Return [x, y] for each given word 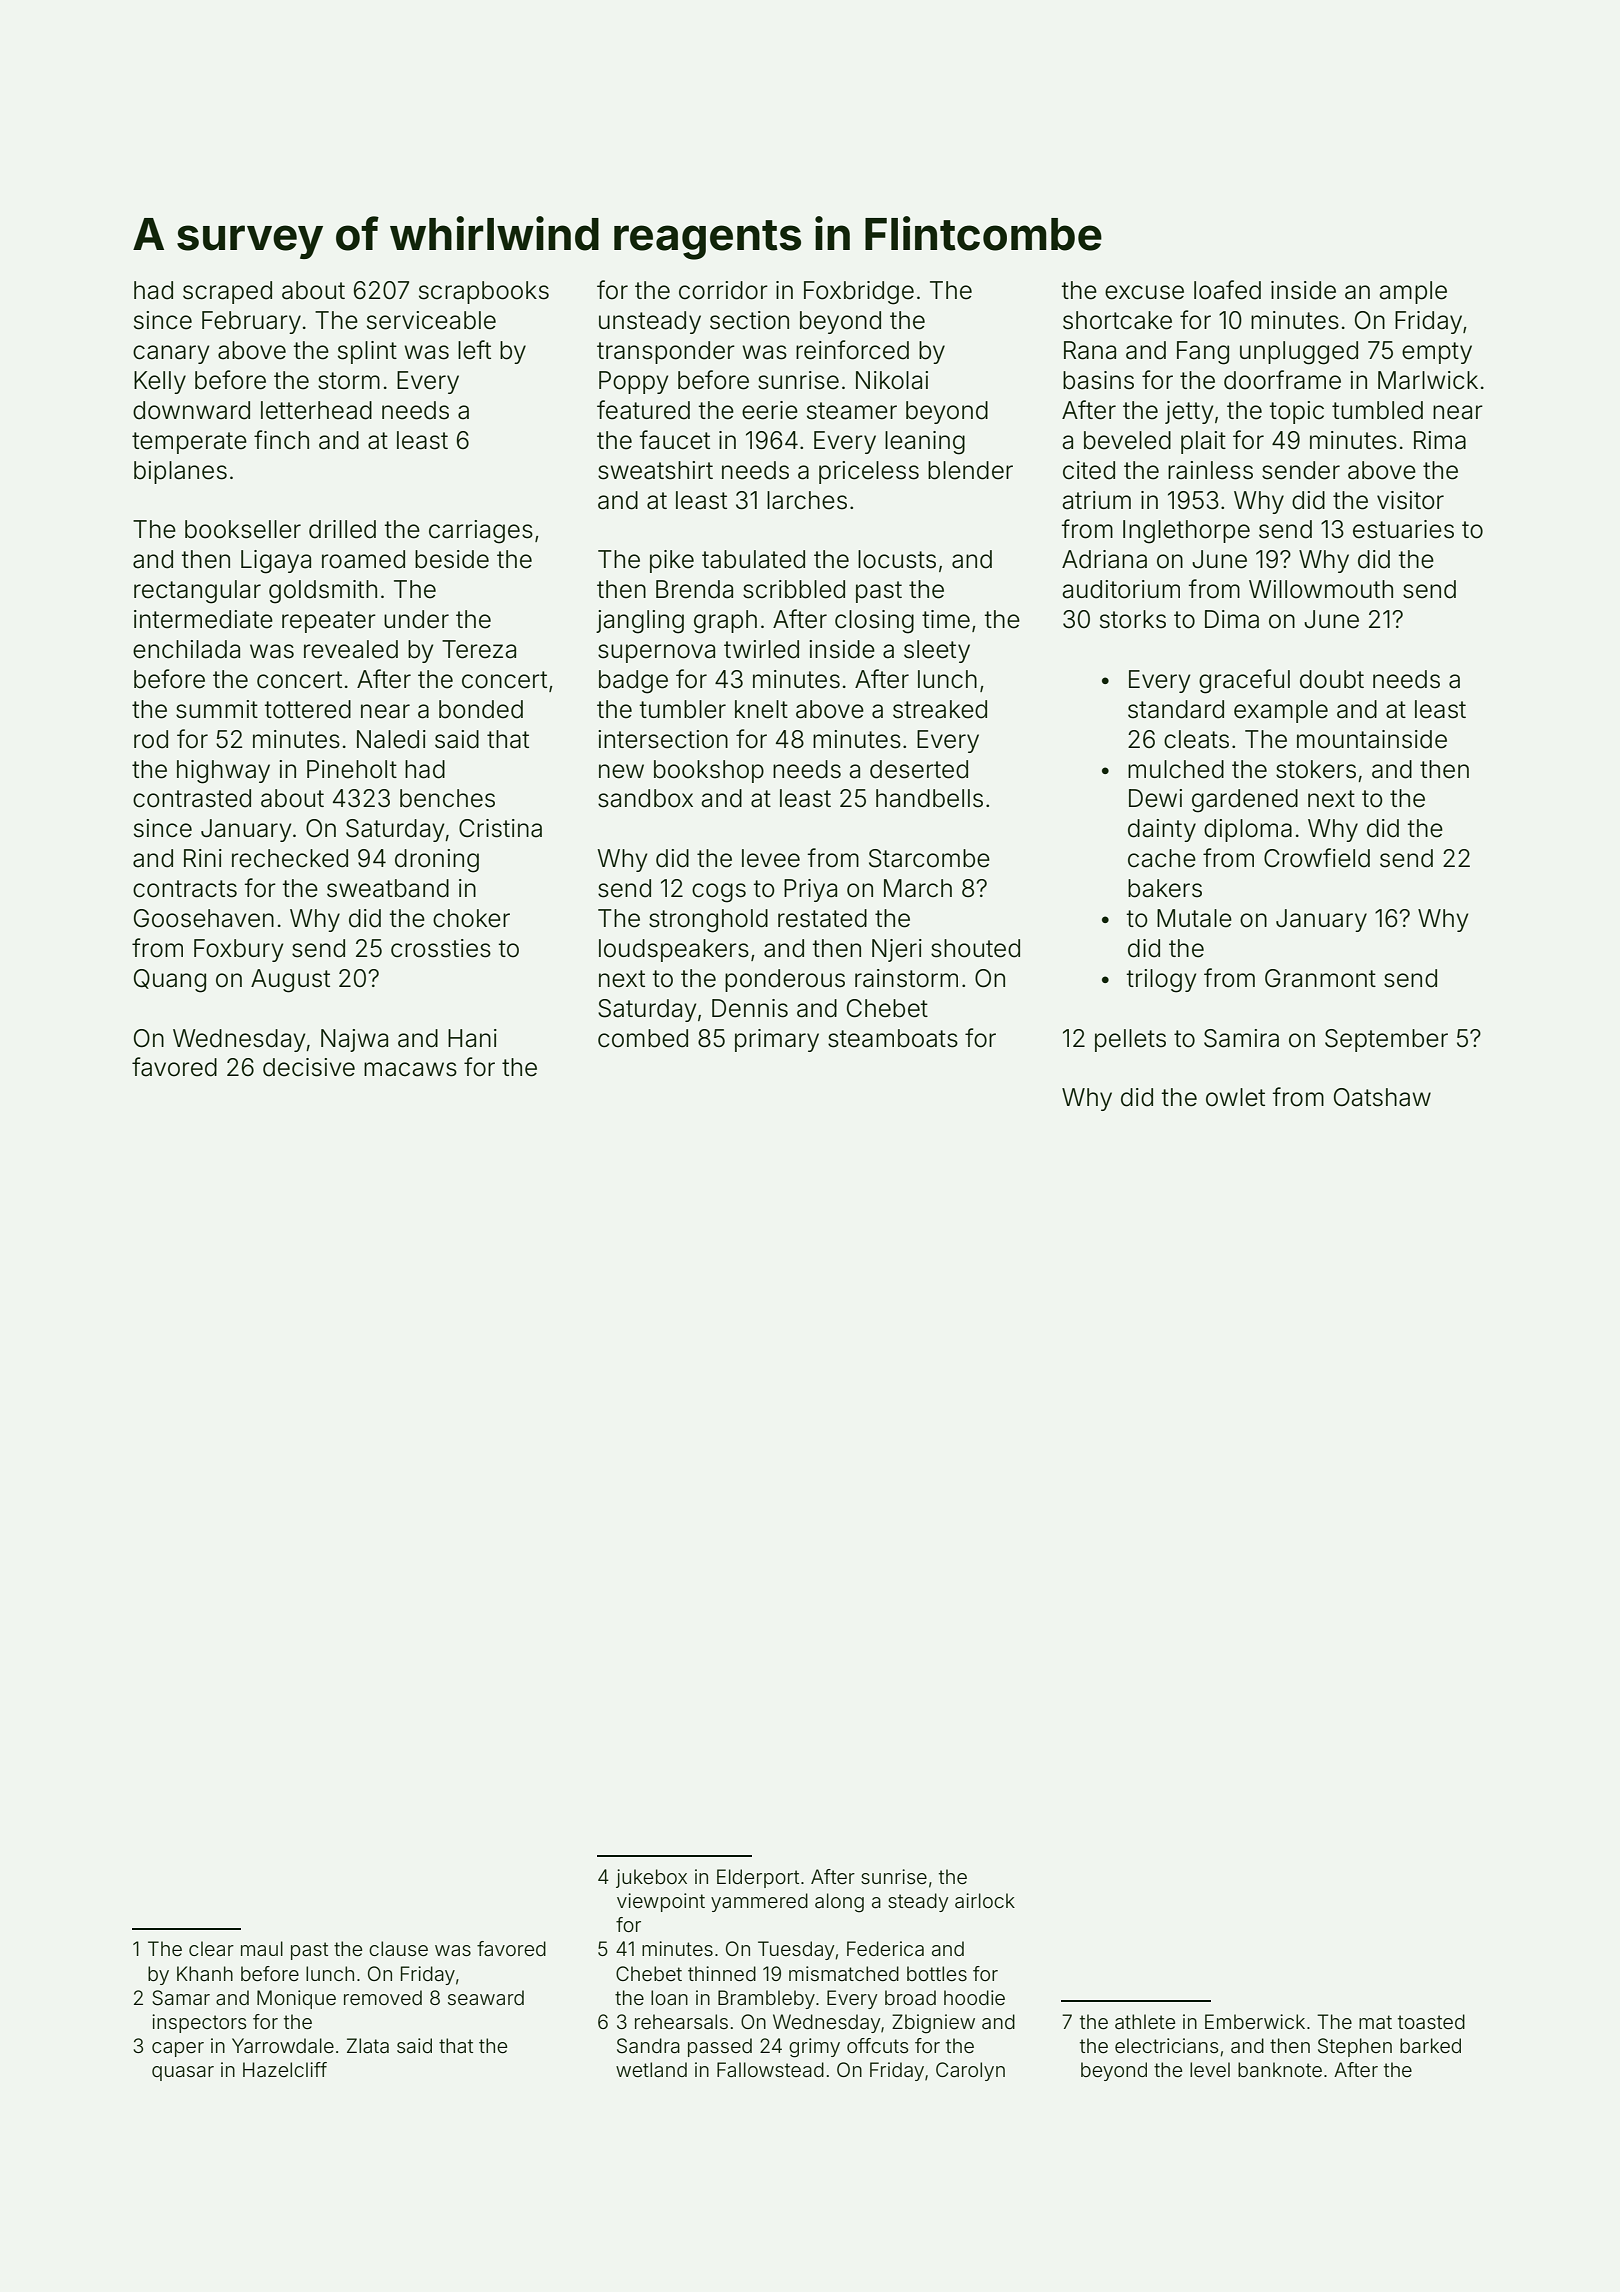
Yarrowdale [283, 2045]
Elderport [758, 1878]
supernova [656, 653]
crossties [441, 948]
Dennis [750, 1008]
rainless [1210, 470]
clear [211, 1948]
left [474, 350]
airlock [985, 1900]
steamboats [893, 1038]
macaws [410, 1069]
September [1386, 1040]
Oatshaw [1382, 1097]
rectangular [197, 592]
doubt [1332, 679]
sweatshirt [655, 470]
